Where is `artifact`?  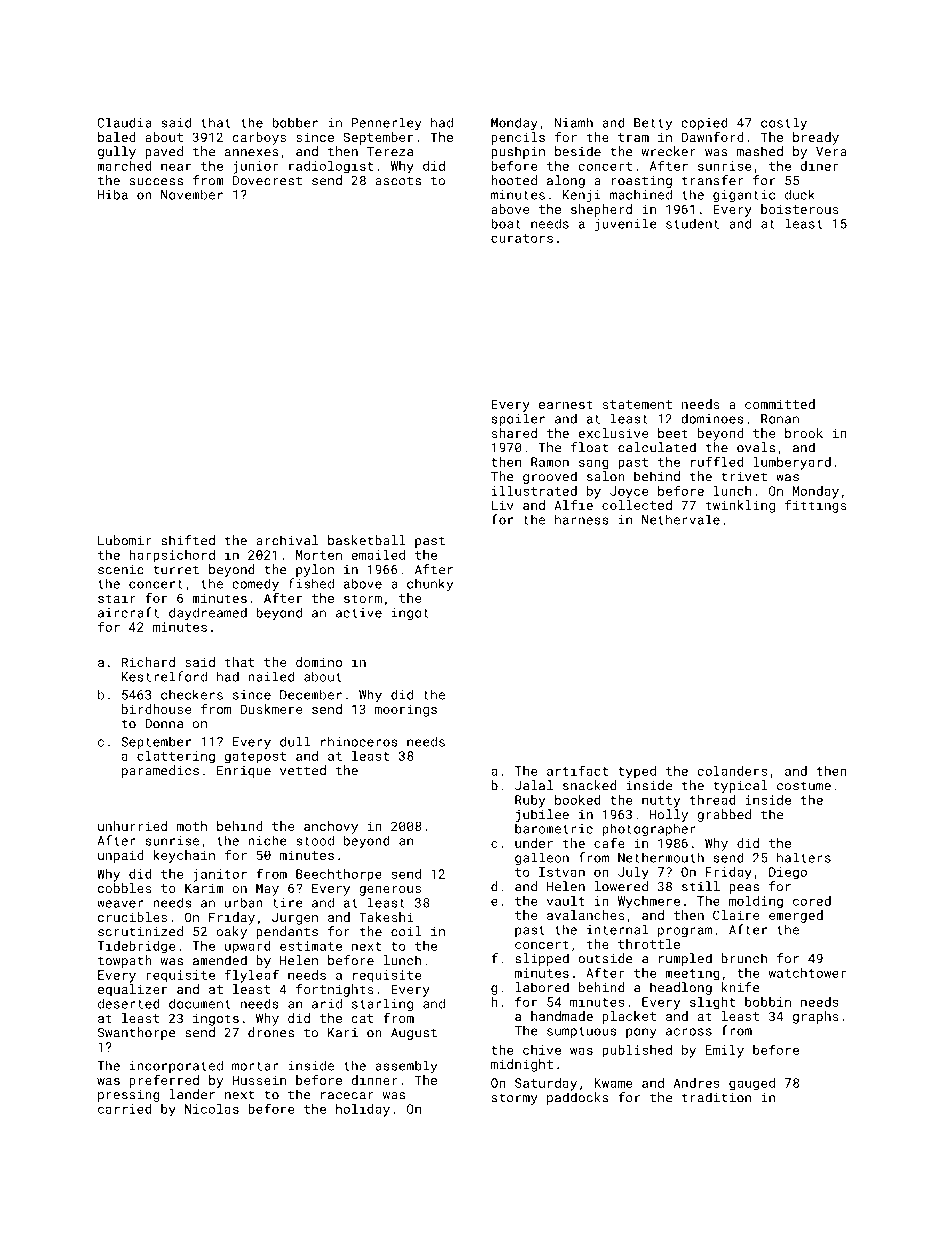
artifact is located at coordinates (577, 770).
